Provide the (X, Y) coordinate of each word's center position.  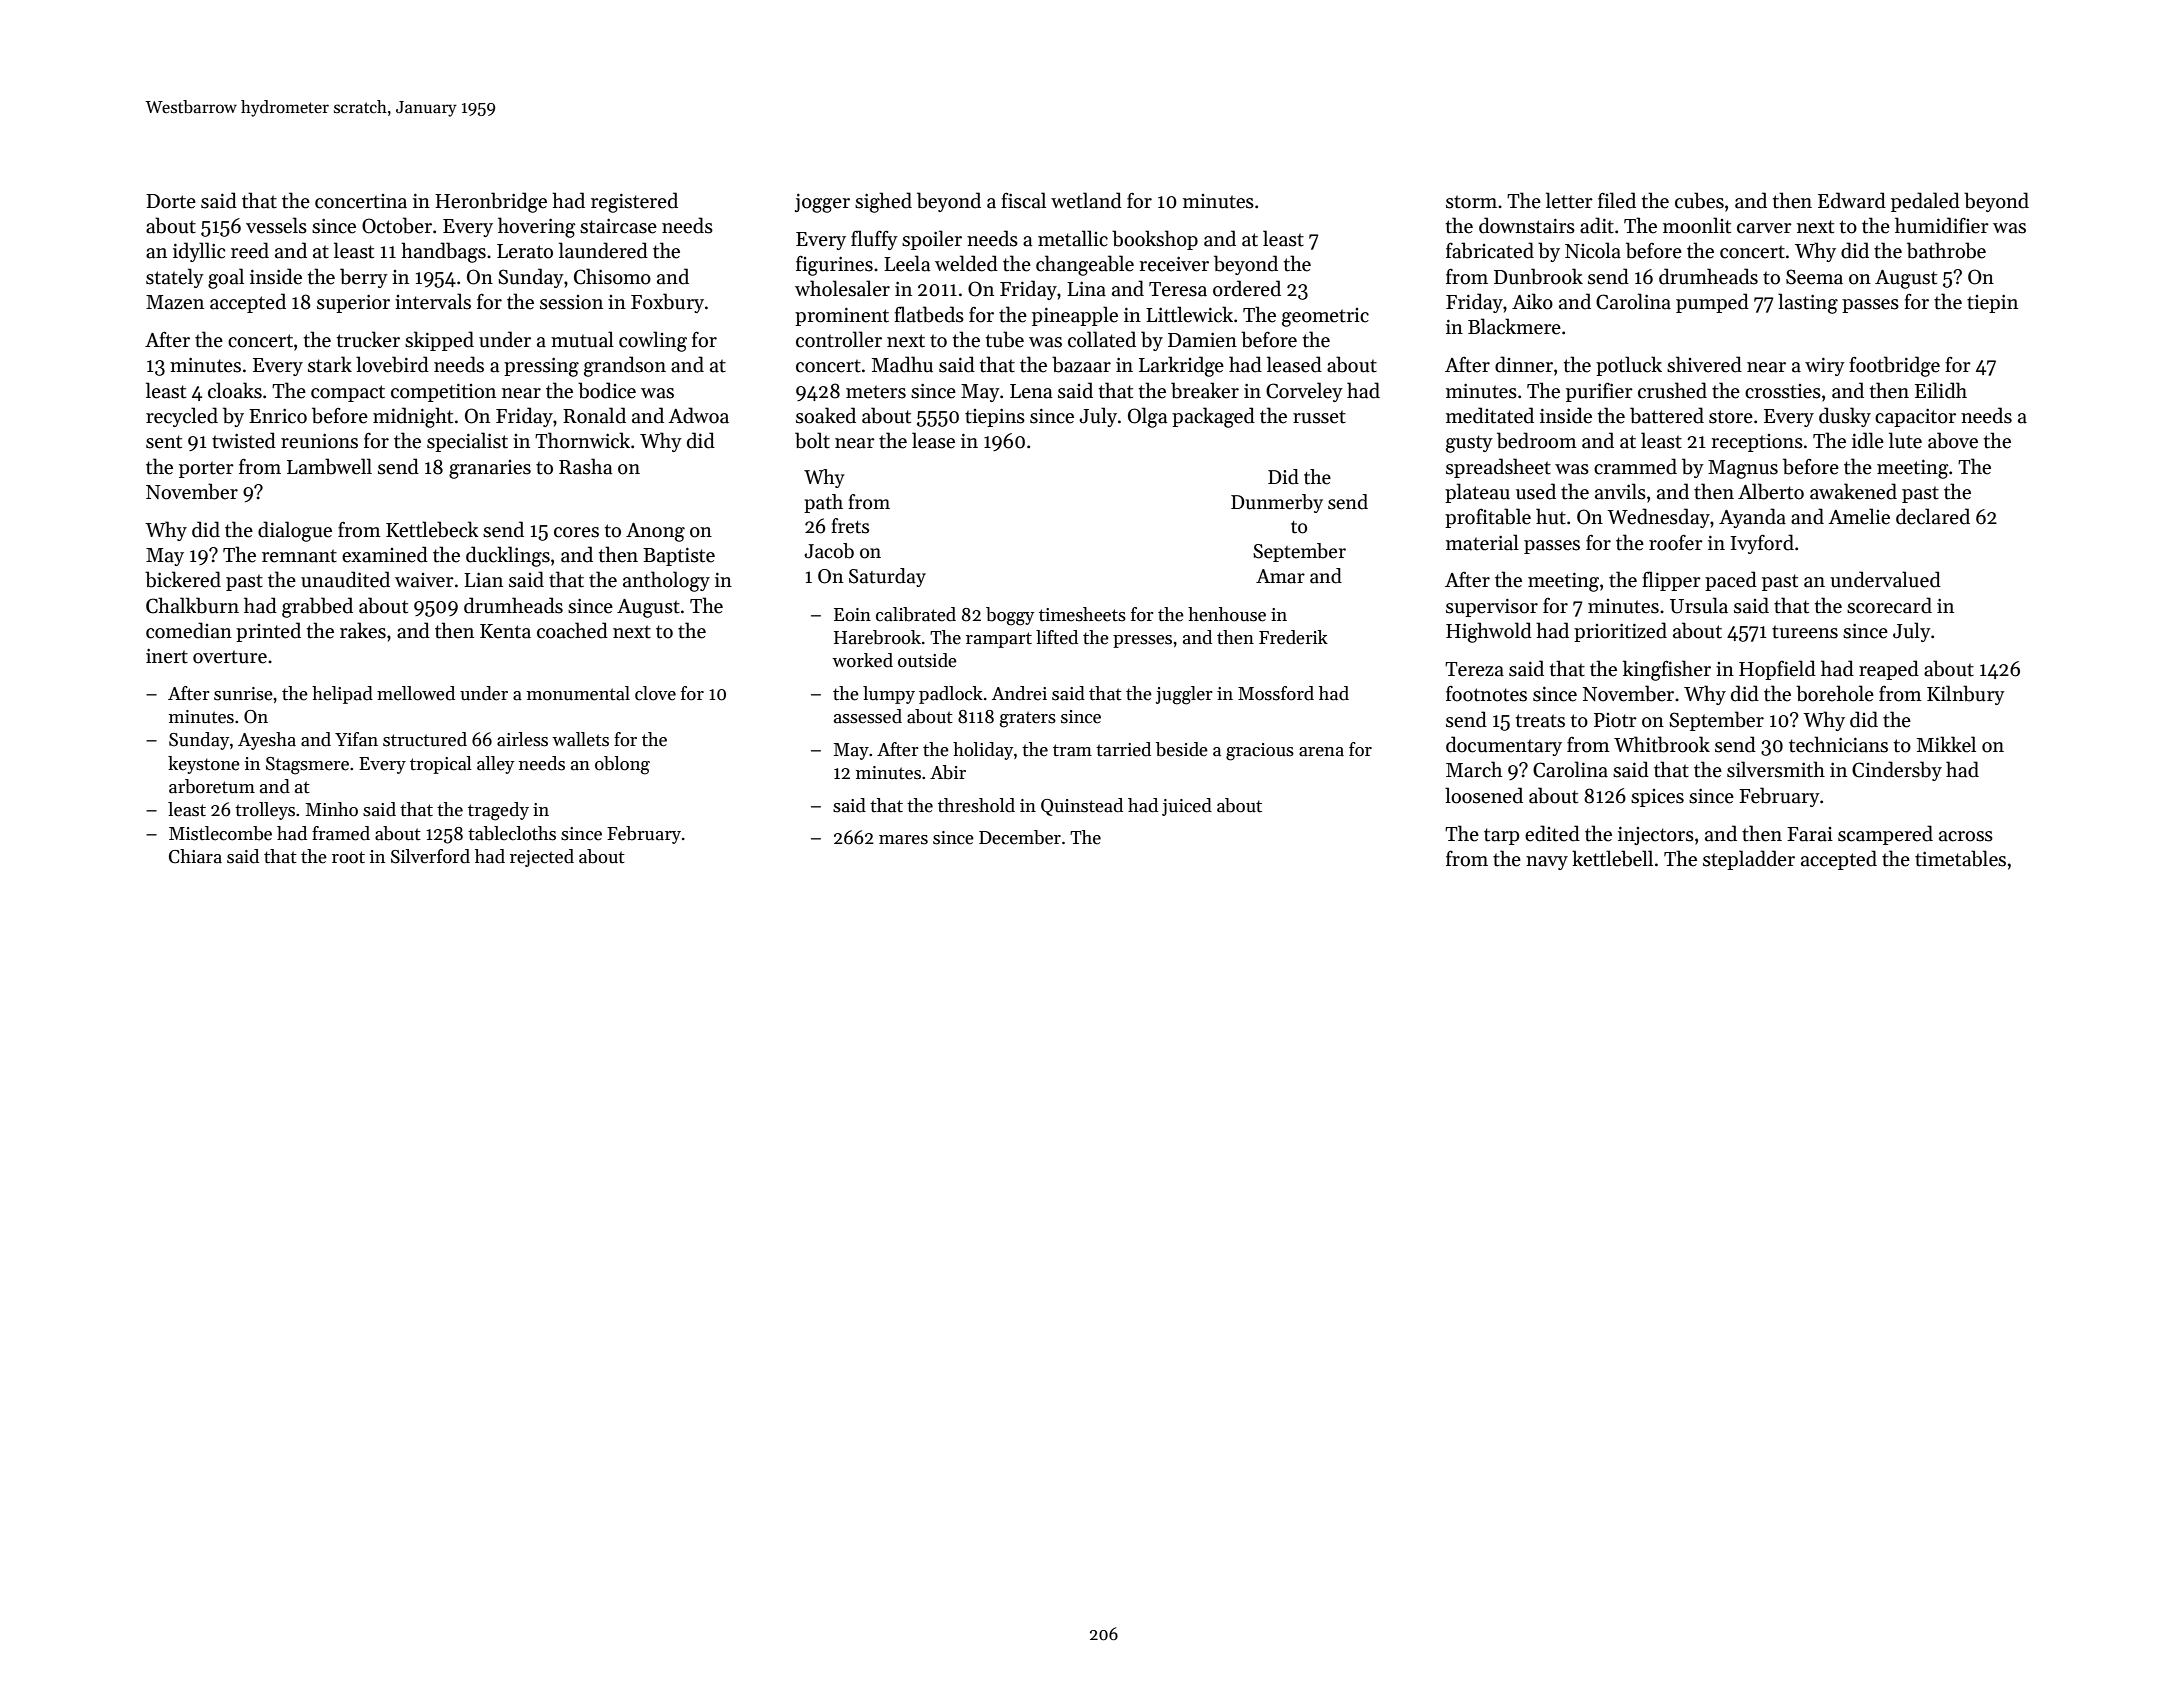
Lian (483, 580)
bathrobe (1946, 250)
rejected (542, 858)
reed (250, 250)
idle (1868, 440)
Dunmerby (1277, 503)
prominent (842, 317)
